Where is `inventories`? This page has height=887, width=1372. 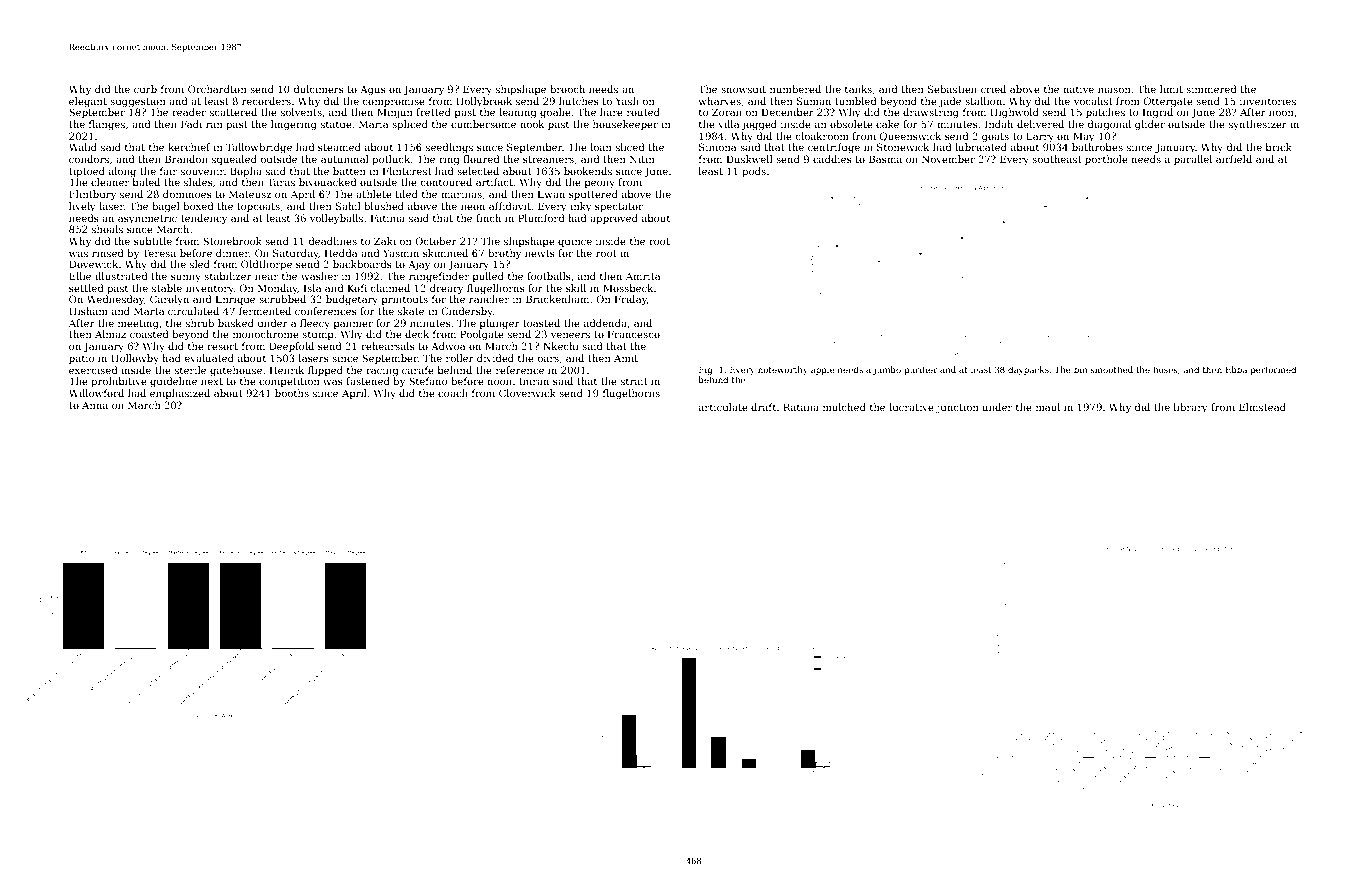
inventories is located at coordinates (1268, 101).
